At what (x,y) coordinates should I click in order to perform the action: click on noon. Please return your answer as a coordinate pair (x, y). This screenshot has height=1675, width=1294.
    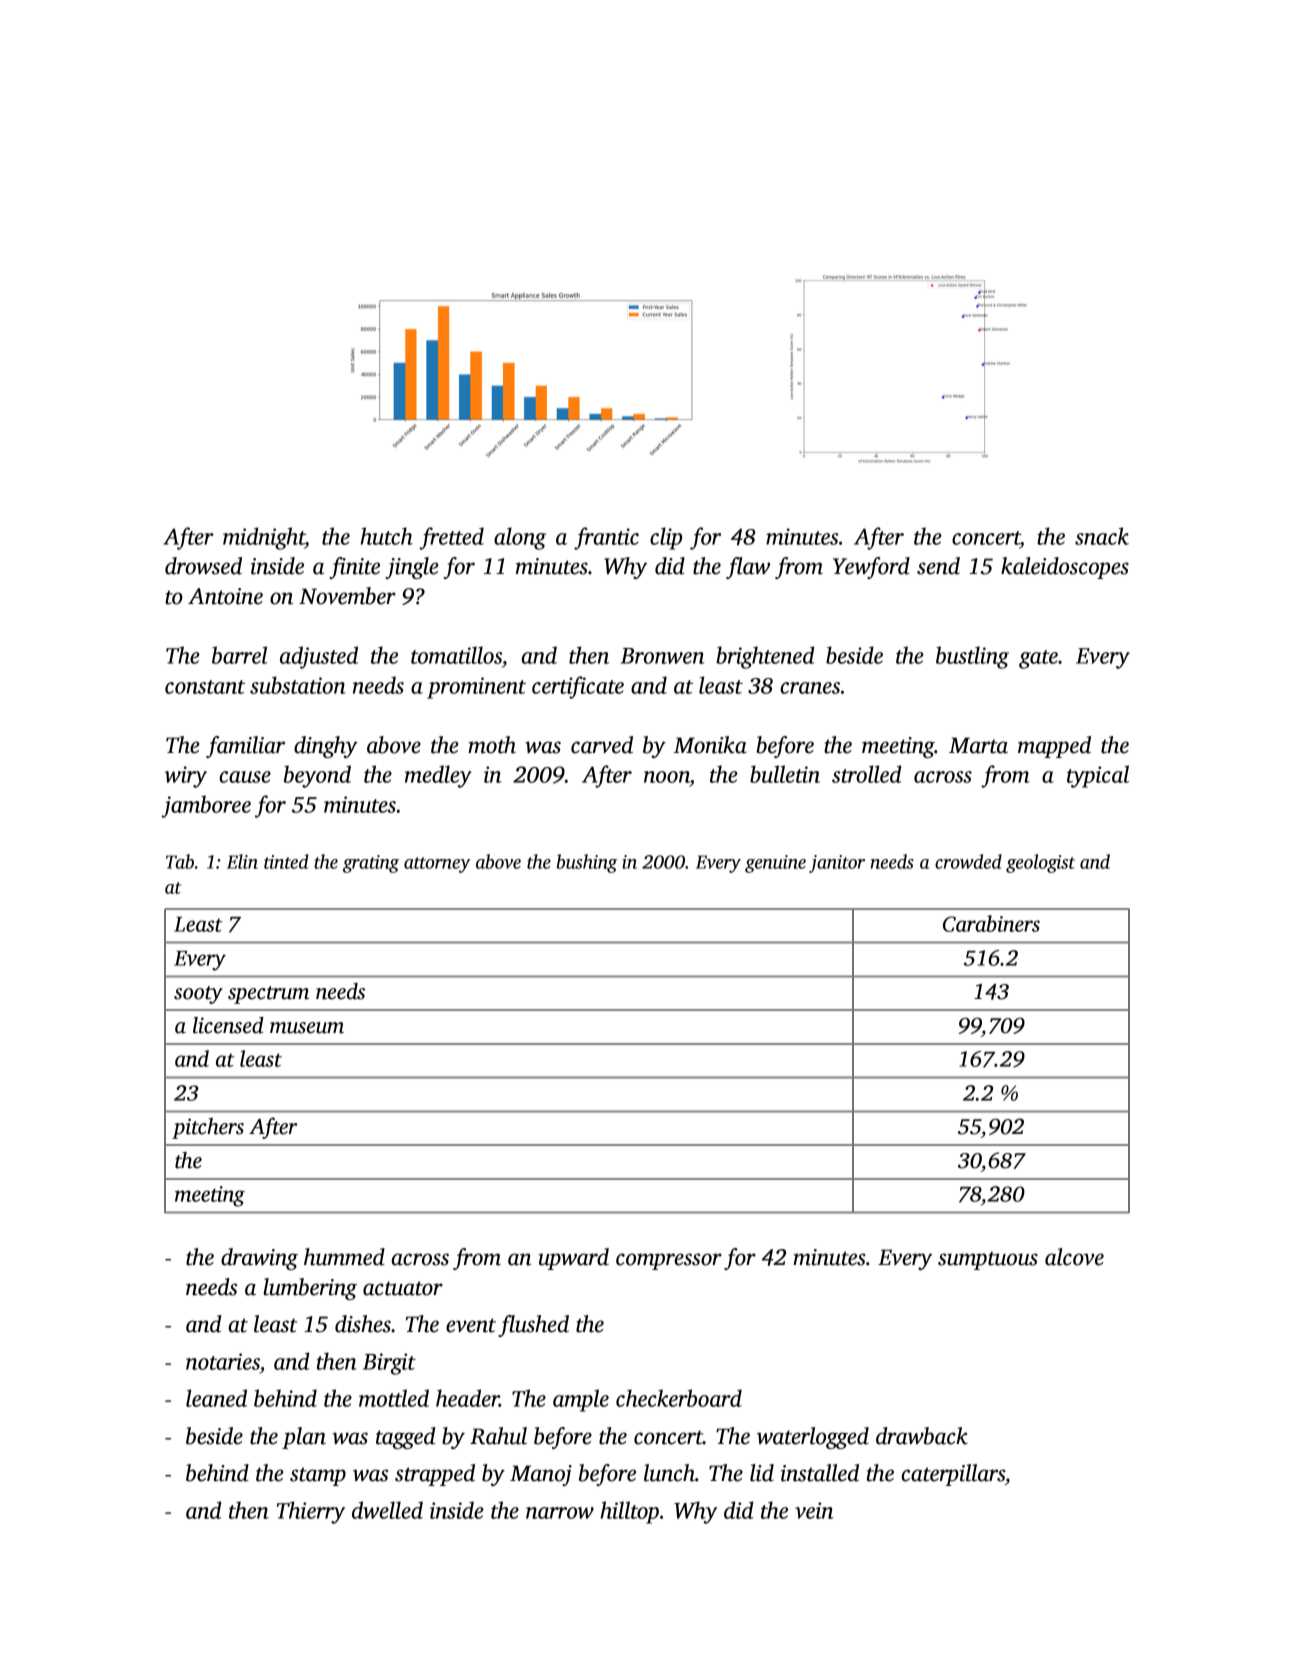
    Looking at the image, I should click on (667, 777).
